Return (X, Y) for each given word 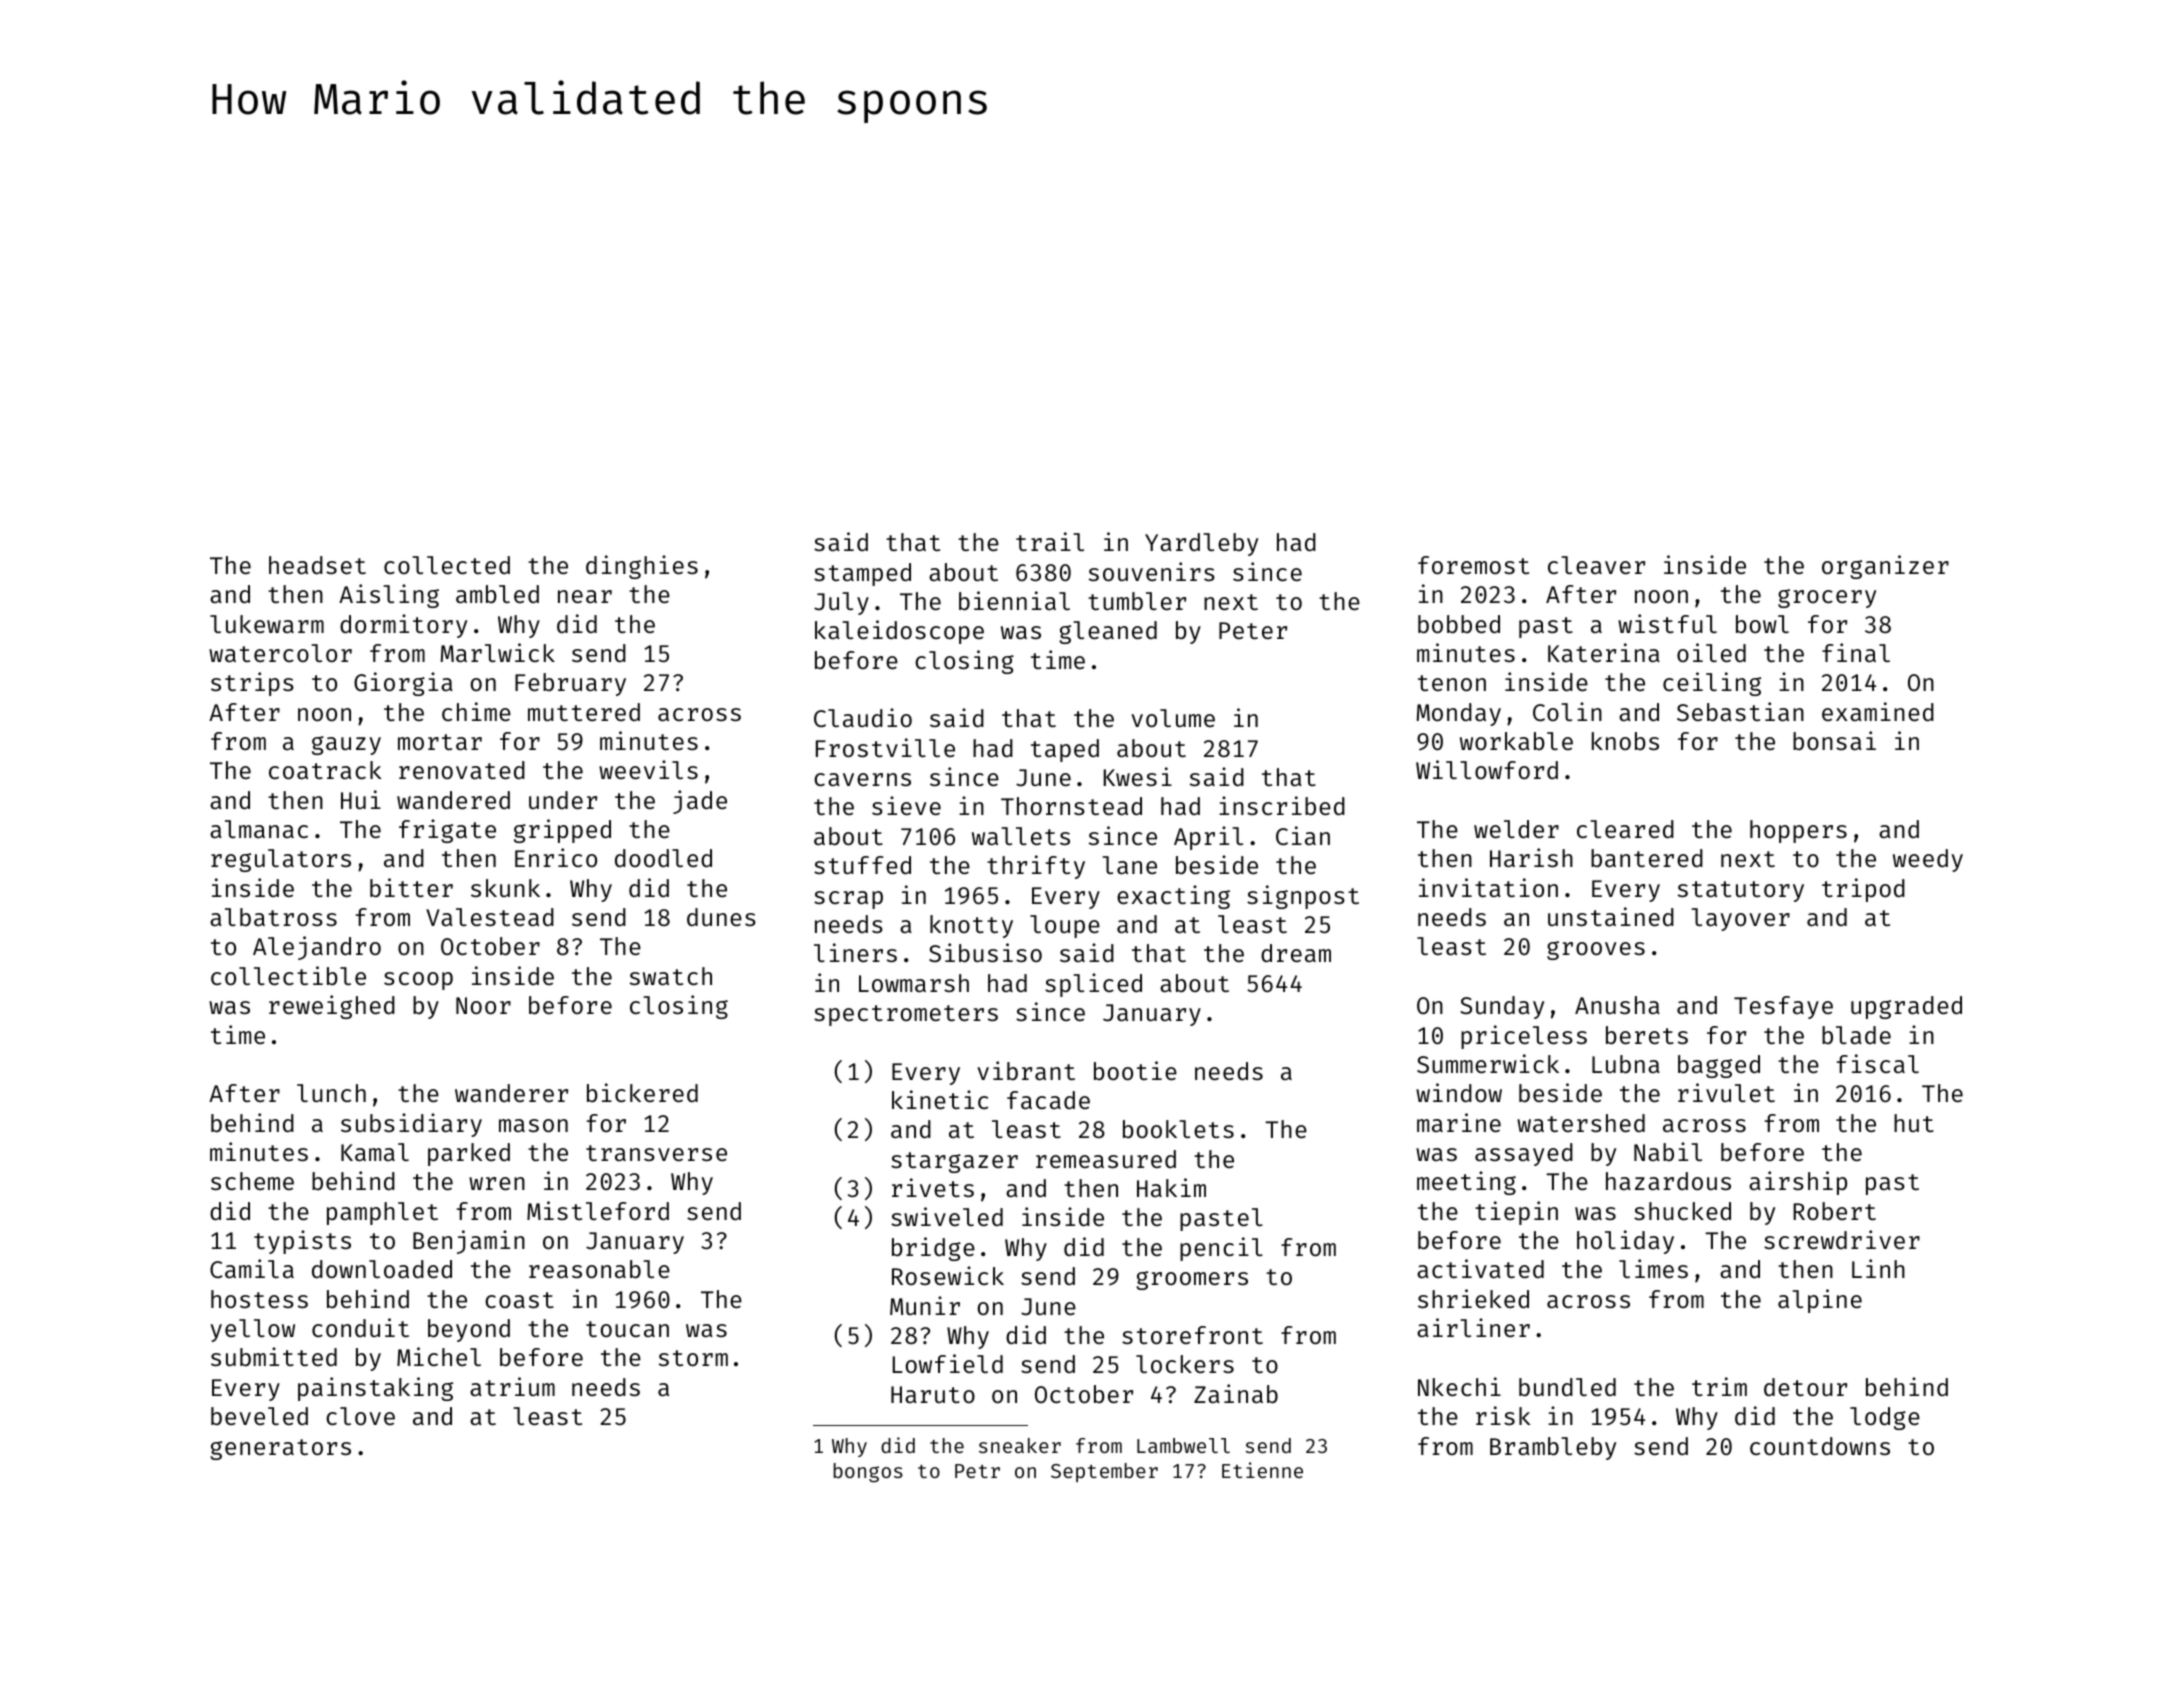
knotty (971, 926)
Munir (925, 1305)
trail (1050, 541)
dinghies (642, 567)
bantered (1647, 858)
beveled (259, 1416)
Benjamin (469, 1242)
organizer (1885, 567)
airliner (1473, 1327)
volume (1173, 718)
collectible (288, 975)
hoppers (1798, 831)
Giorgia (403, 684)
